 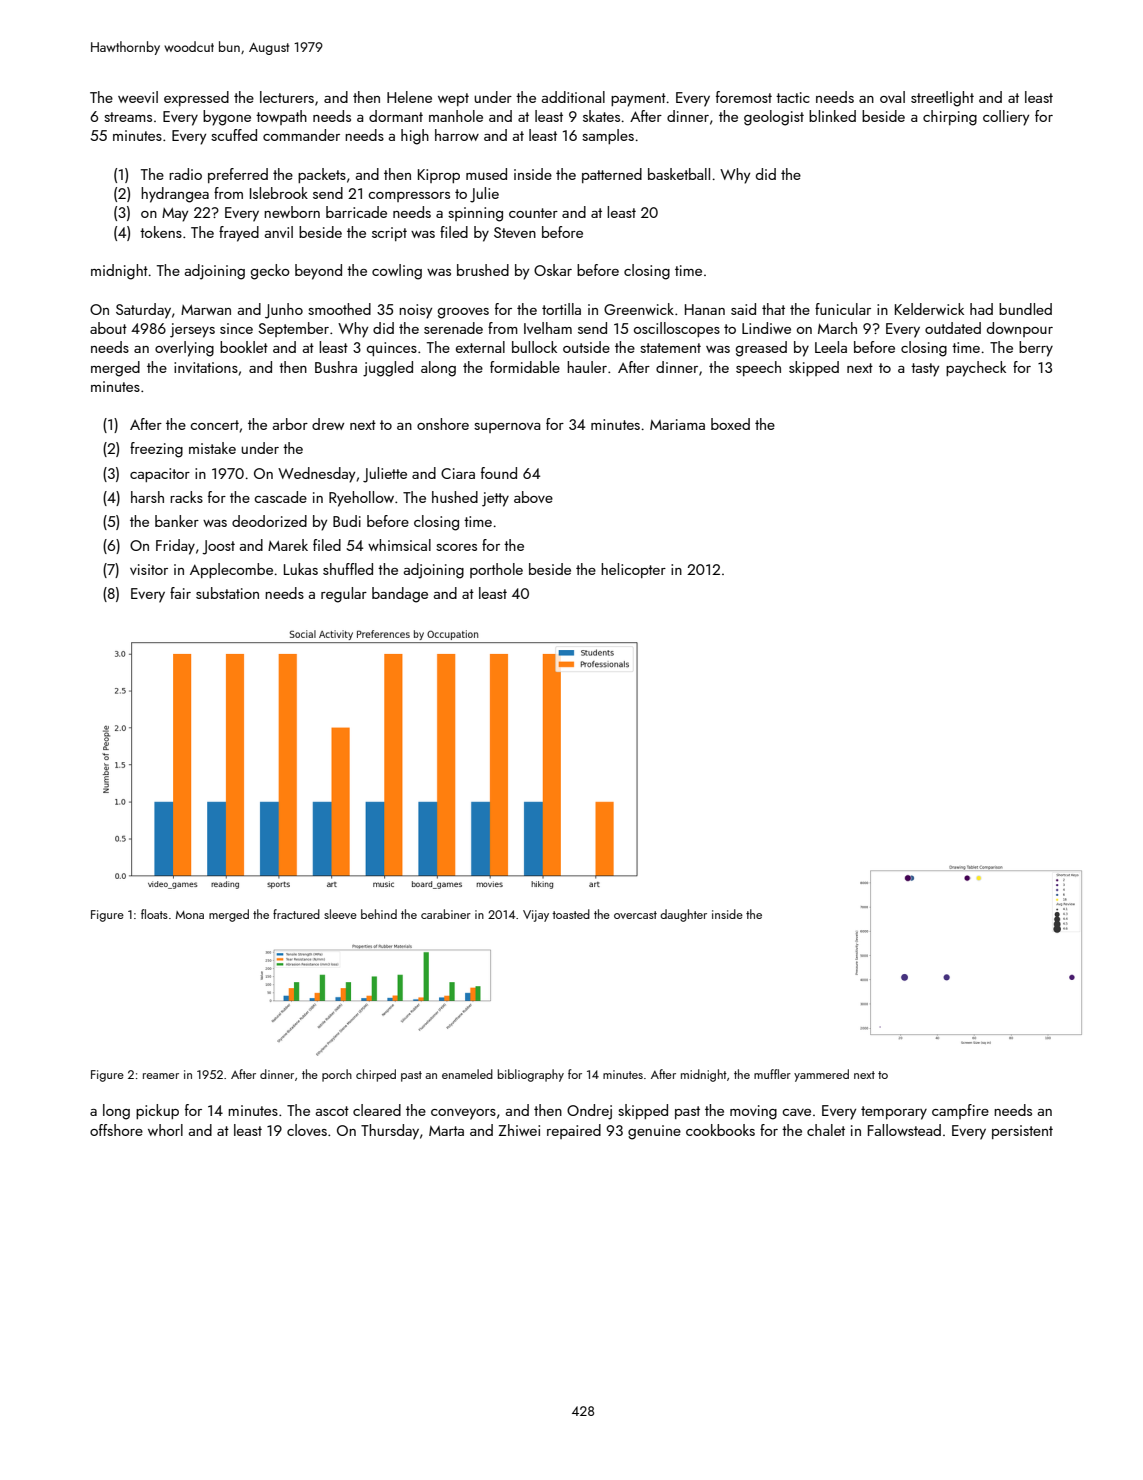 What do you see at coordinates (730, 424) in the document?
I see `boxed` at bounding box center [730, 424].
